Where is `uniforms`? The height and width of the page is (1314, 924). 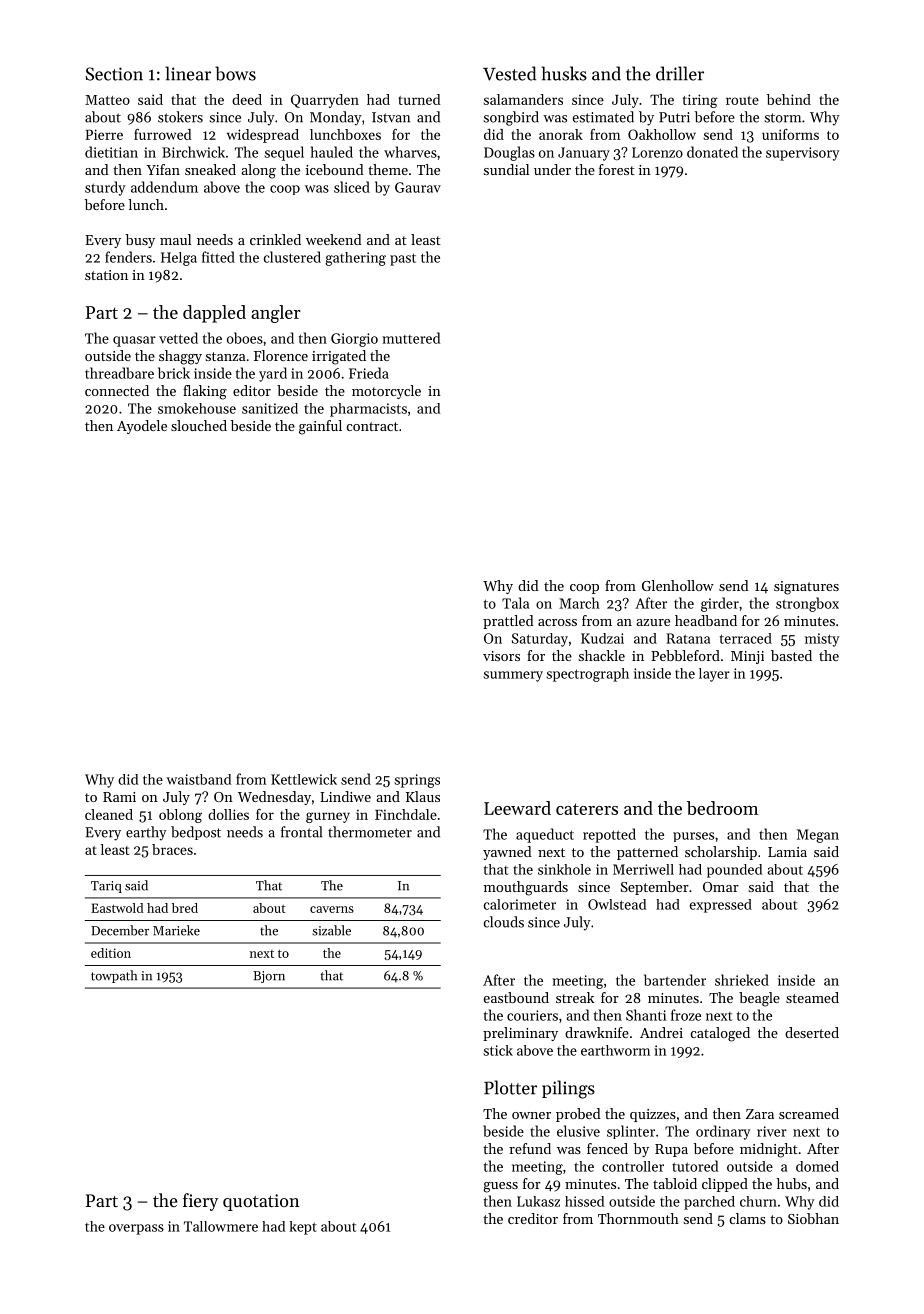
uniforms is located at coordinates (790, 134).
